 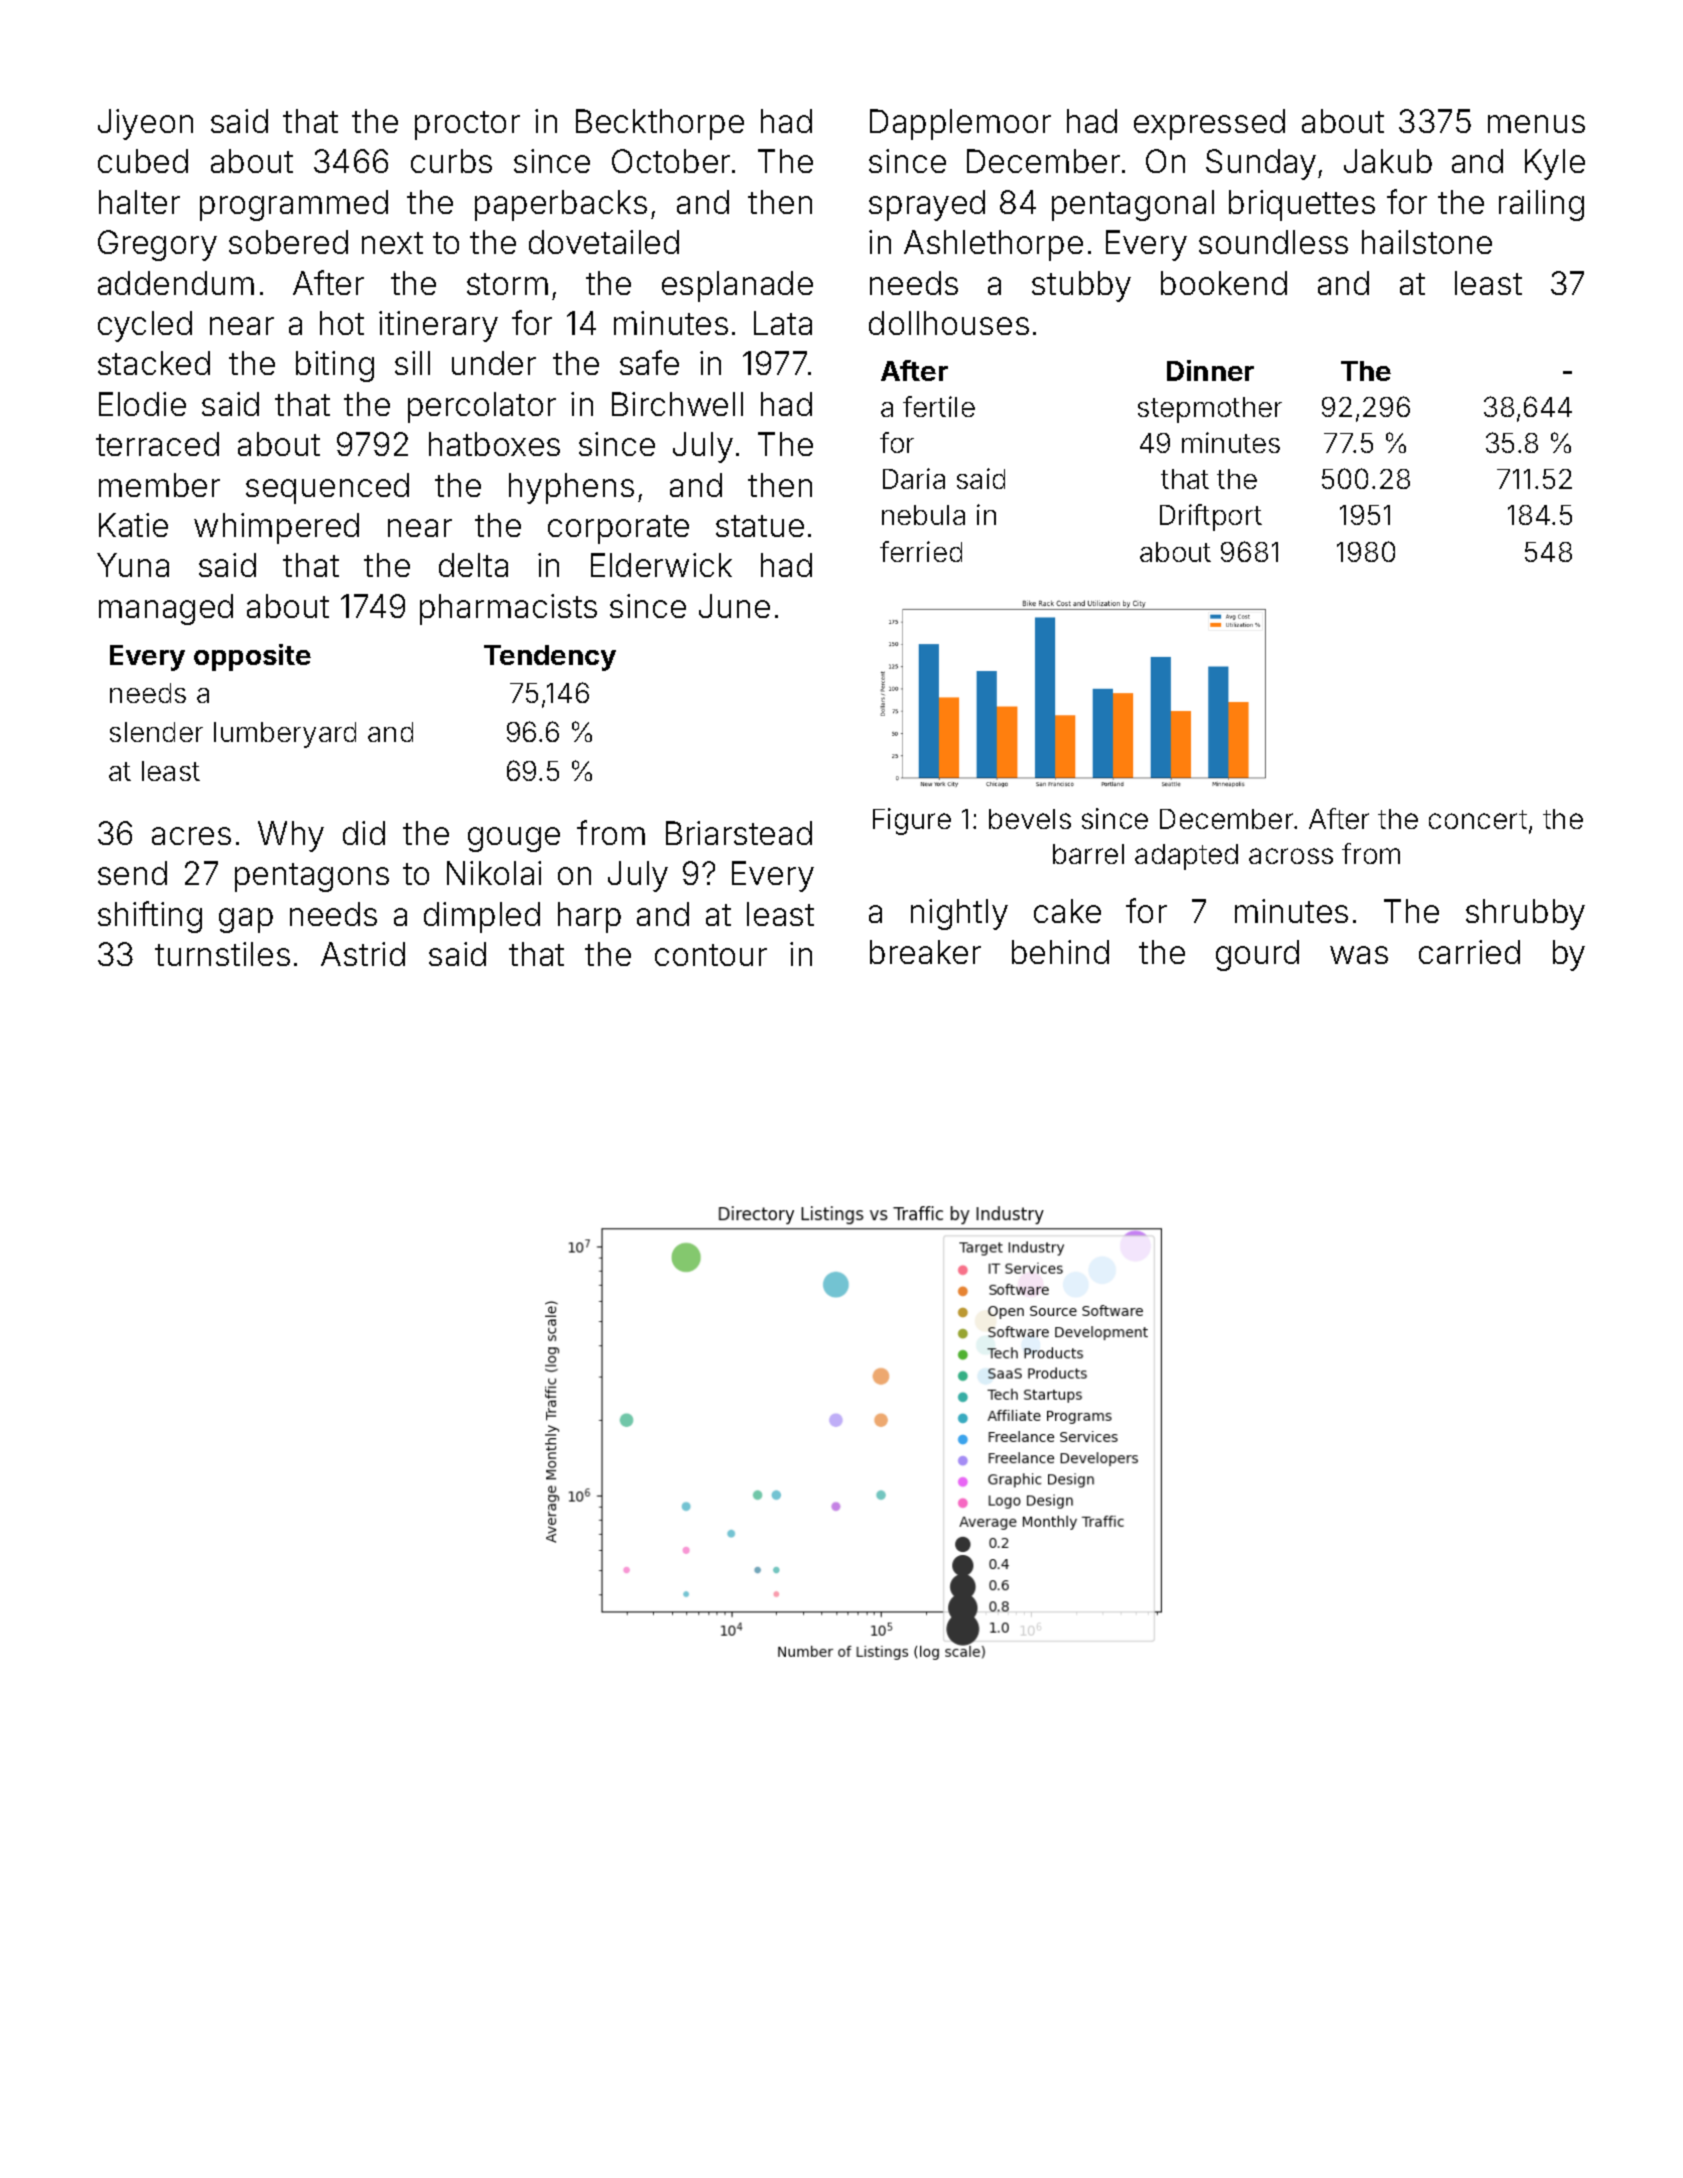 What do you see at coordinates (327, 488) in the document?
I see `sequenced` at bounding box center [327, 488].
